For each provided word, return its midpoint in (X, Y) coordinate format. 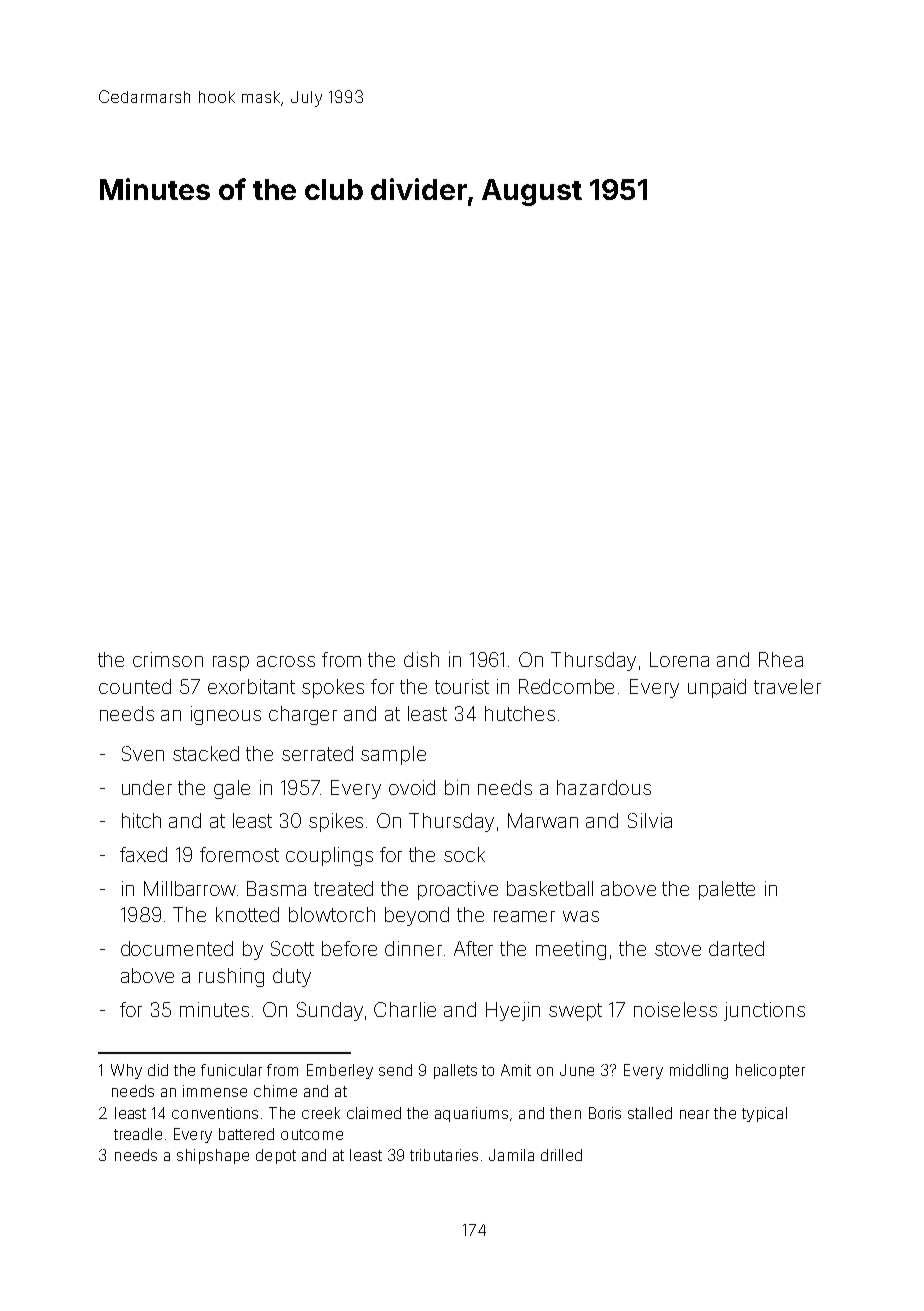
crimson (168, 659)
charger (303, 715)
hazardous (604, 787)
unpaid (717, 688)
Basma (276, 888)
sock (464, 854)
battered (246, 1134)
